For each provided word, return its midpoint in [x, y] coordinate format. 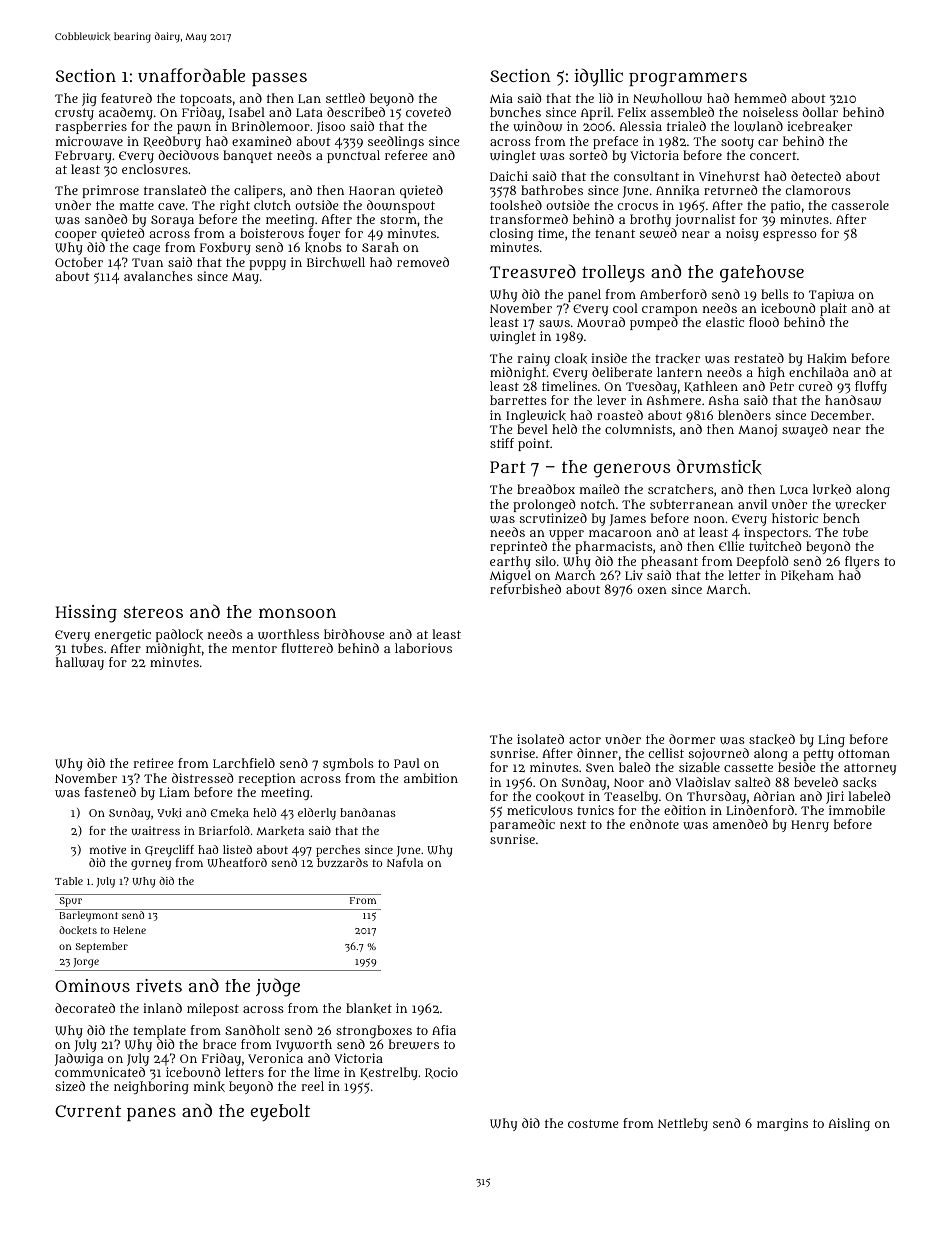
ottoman [864, 753]
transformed [529, 219]
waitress [155, 830]
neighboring [151, 1087]
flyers [862, 562]
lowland [758, 126]
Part [508, 467]
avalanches [158, 276]
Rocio [441, 1073]
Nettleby [683, 1124]
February [83, 156]
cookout [560, 796]
